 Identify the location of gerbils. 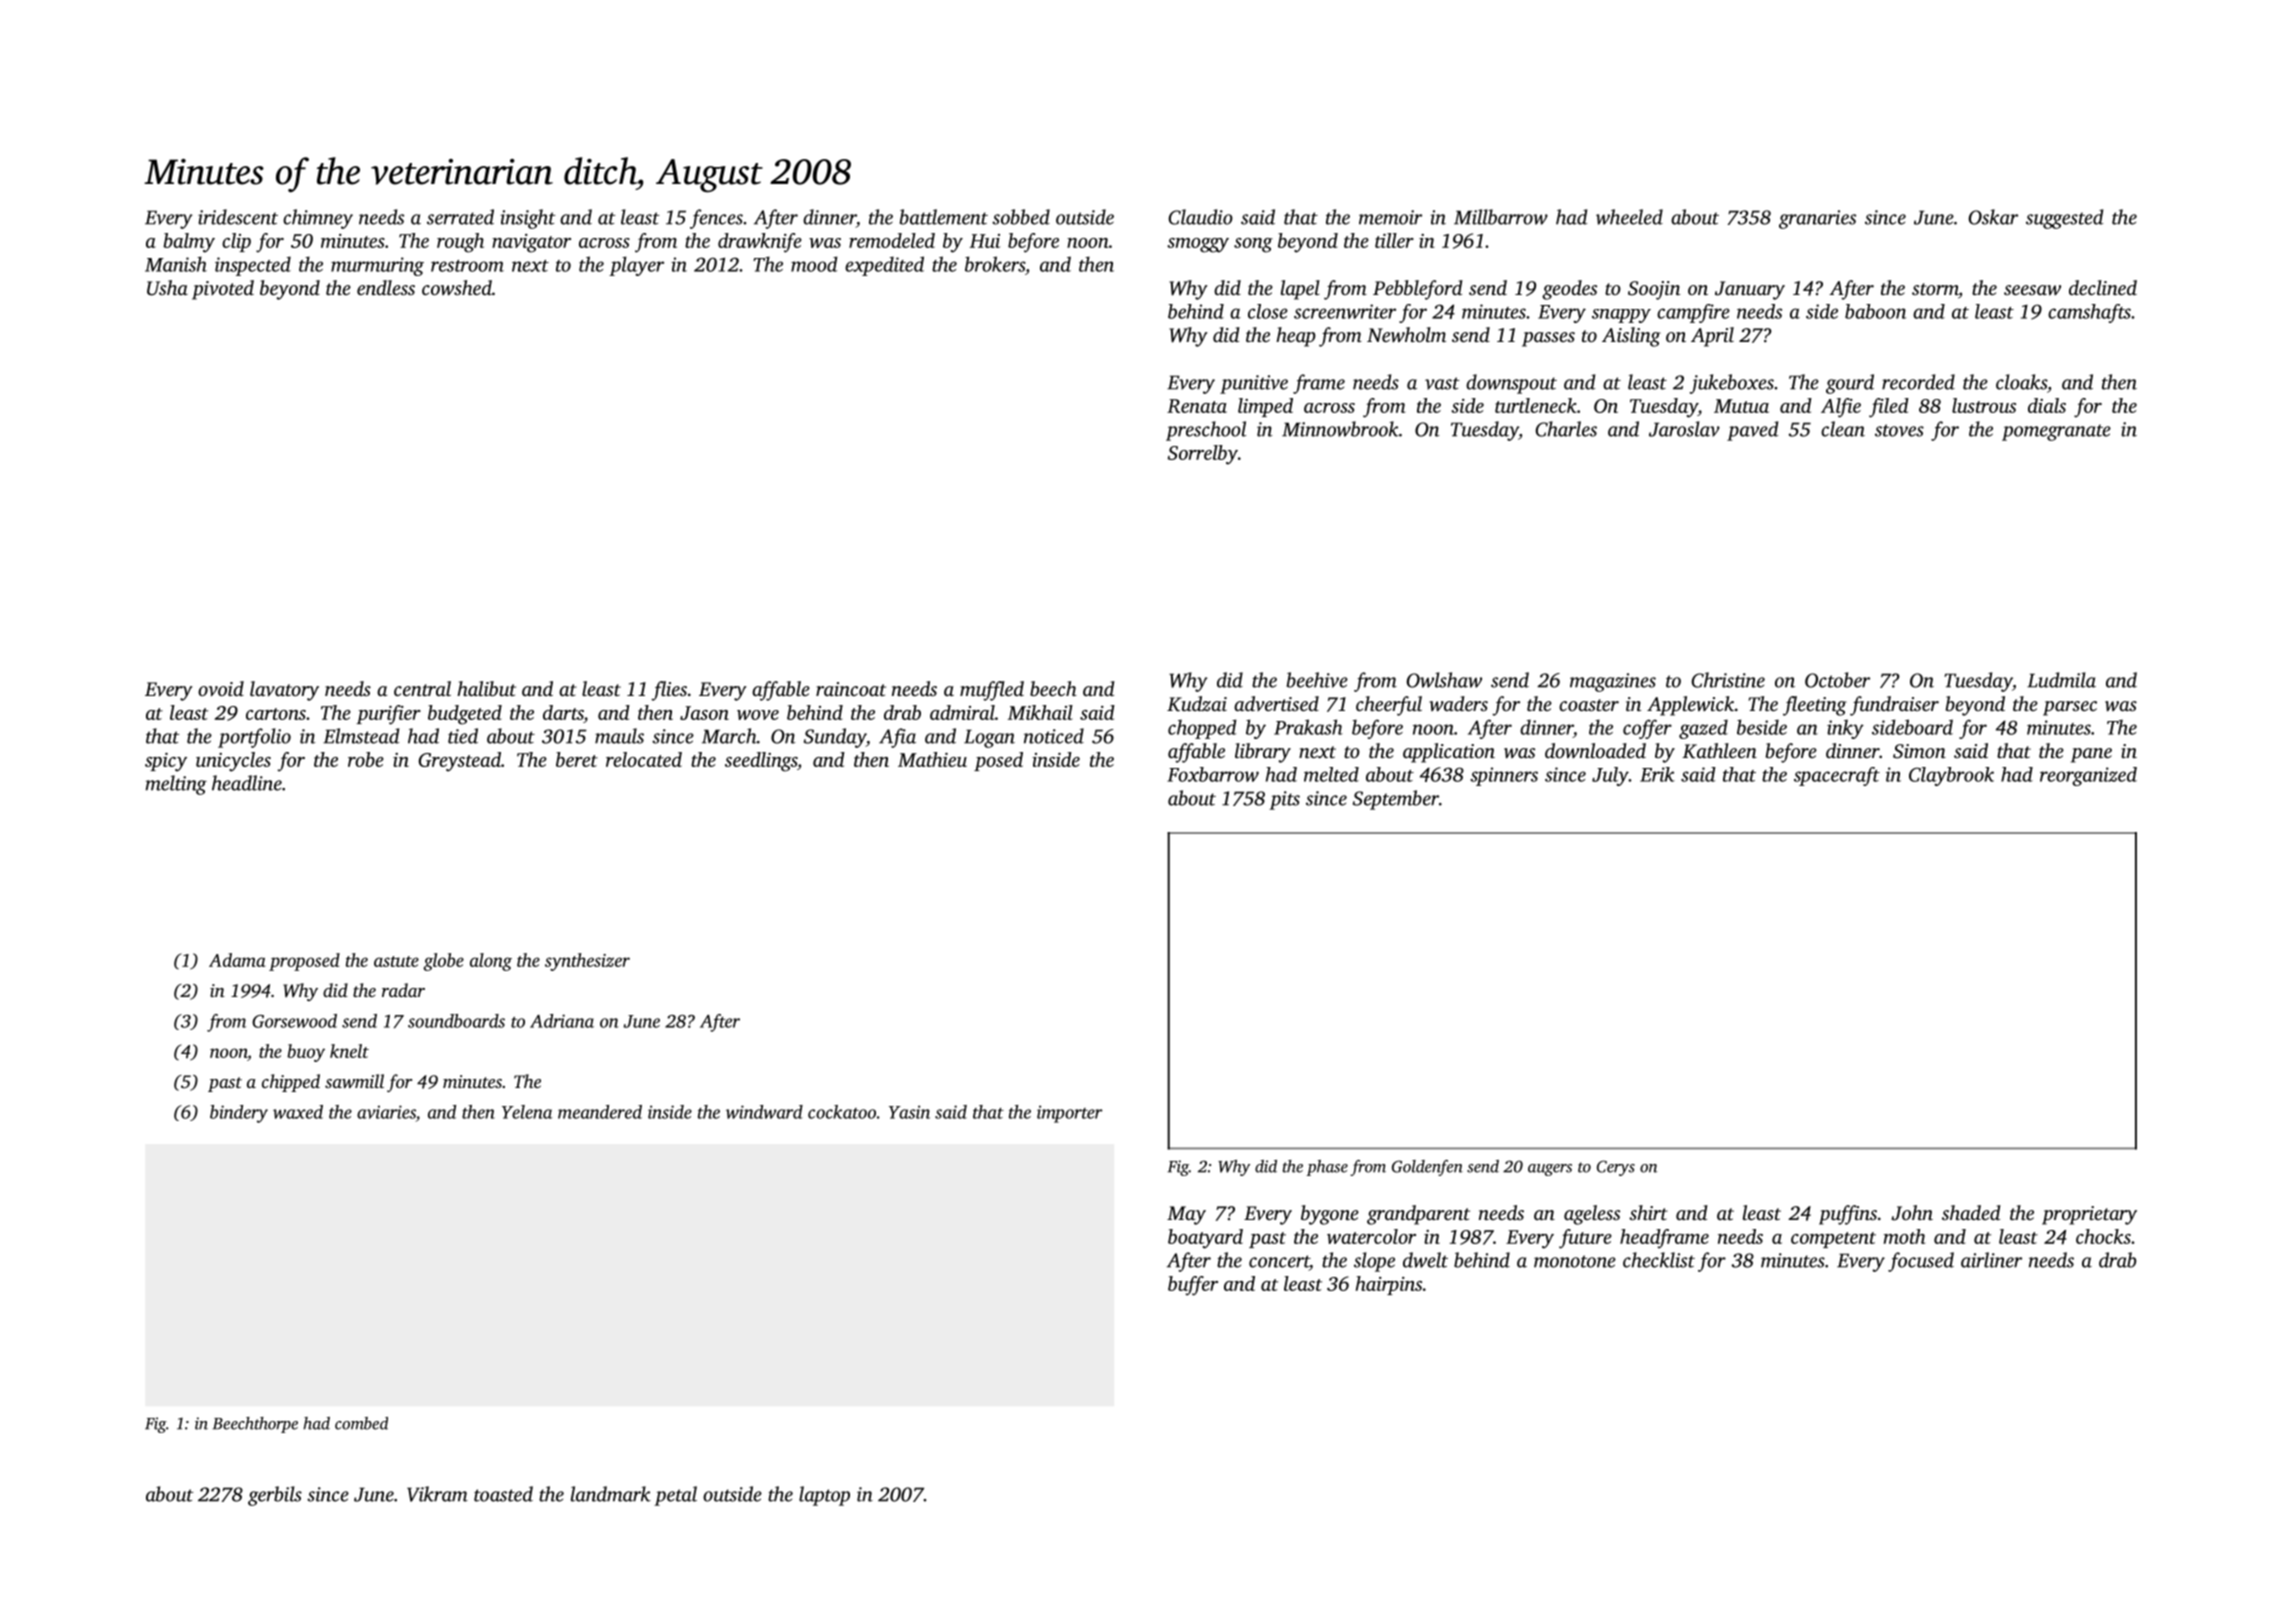
(275, 1496).
